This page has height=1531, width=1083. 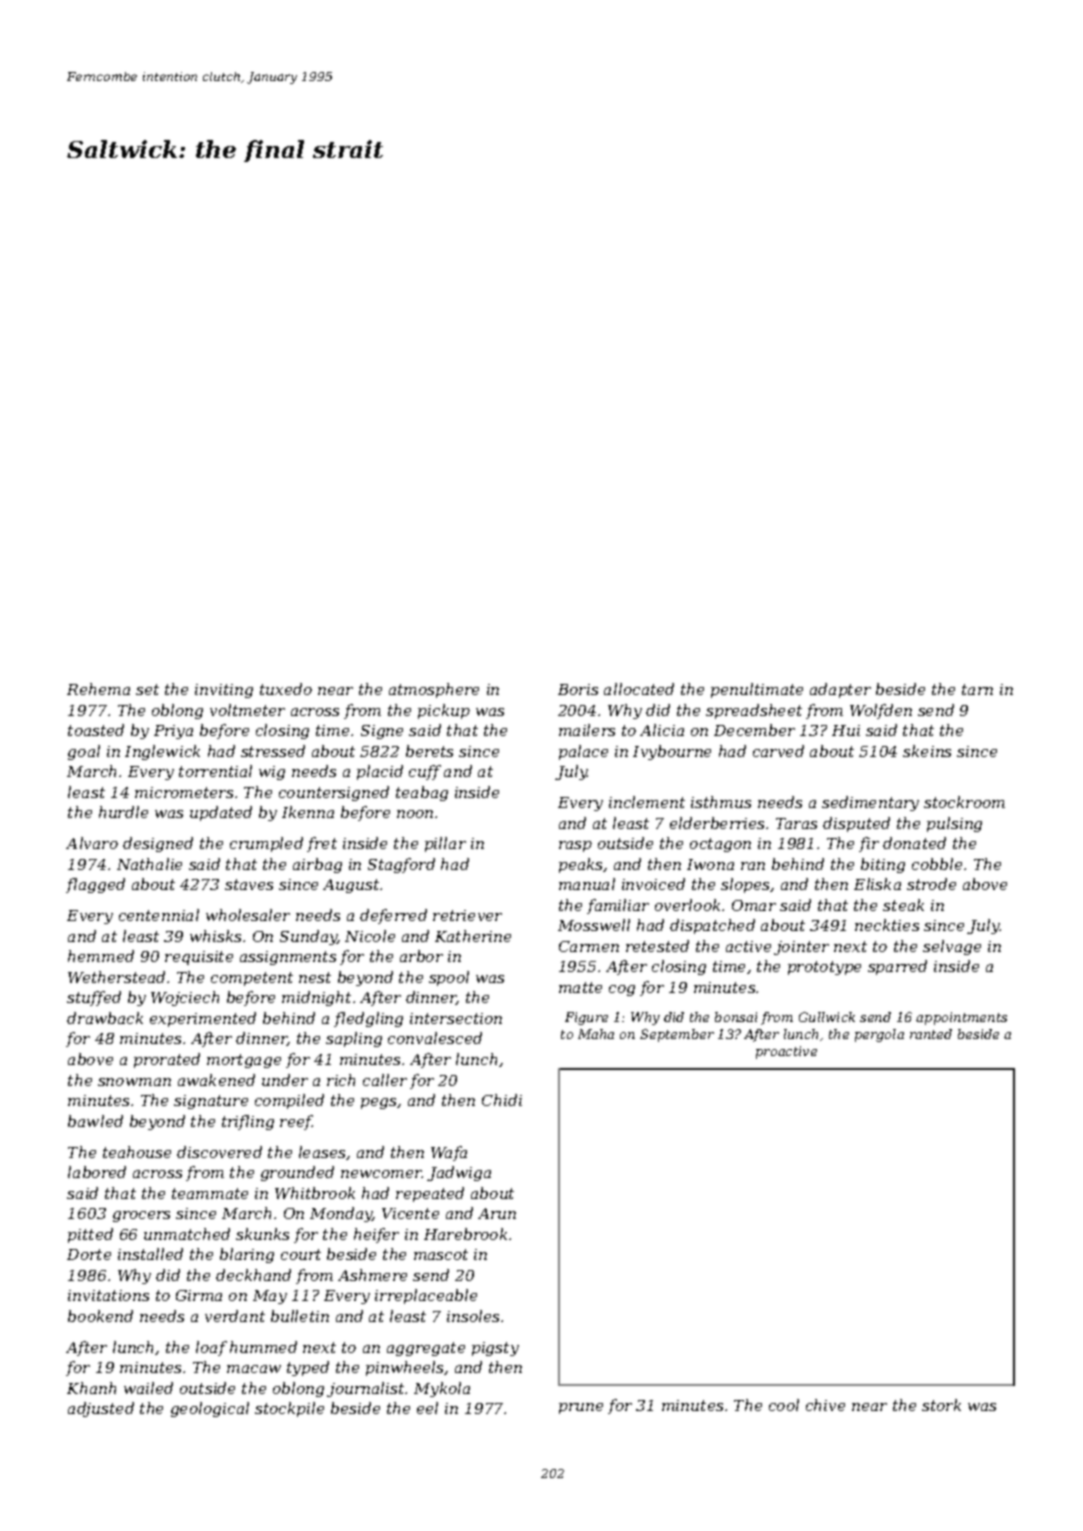 I want to click on September, so click(x=677, y=1035).
